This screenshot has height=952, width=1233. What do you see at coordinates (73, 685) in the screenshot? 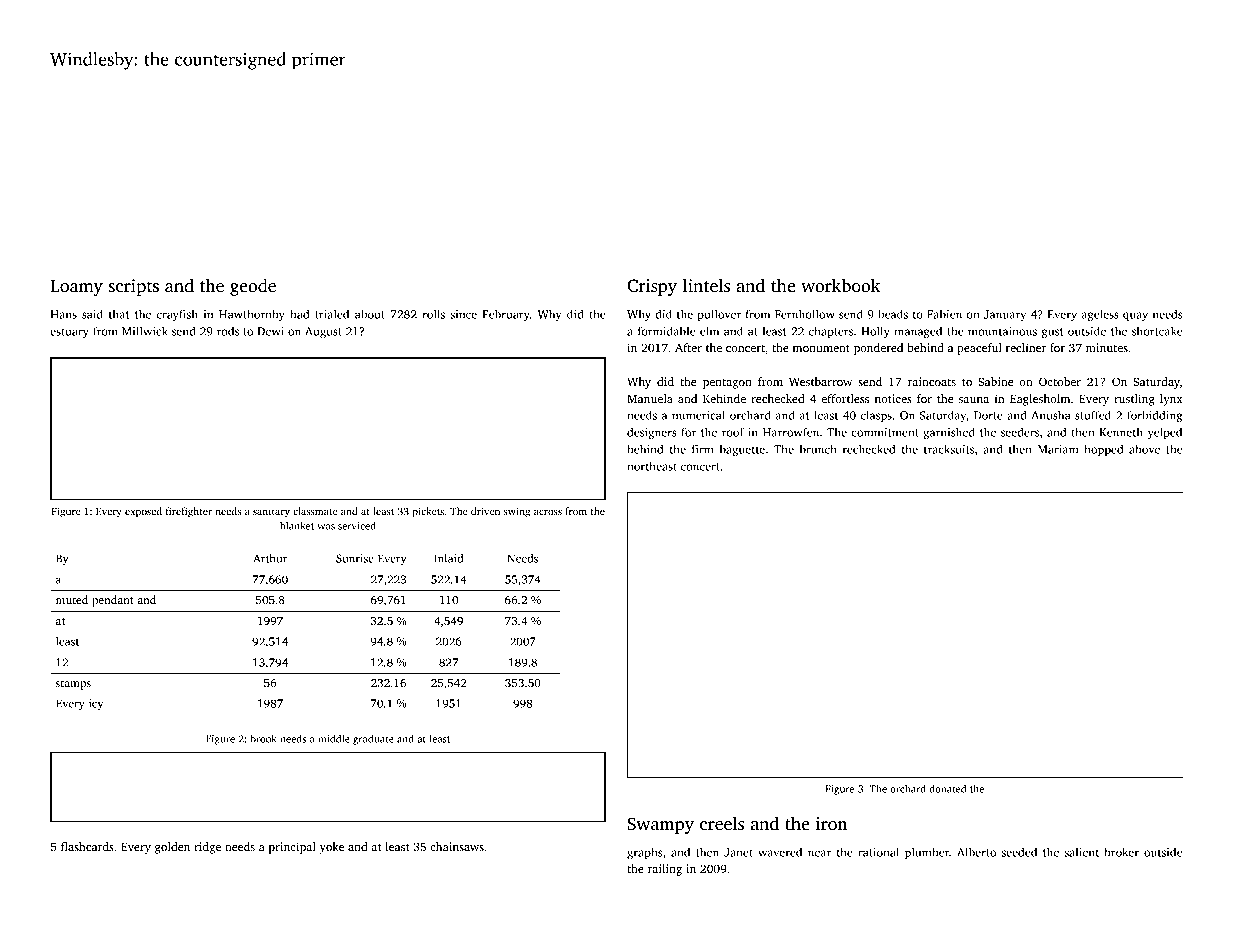
I see `stamps` at bounding box center [73, 685].
